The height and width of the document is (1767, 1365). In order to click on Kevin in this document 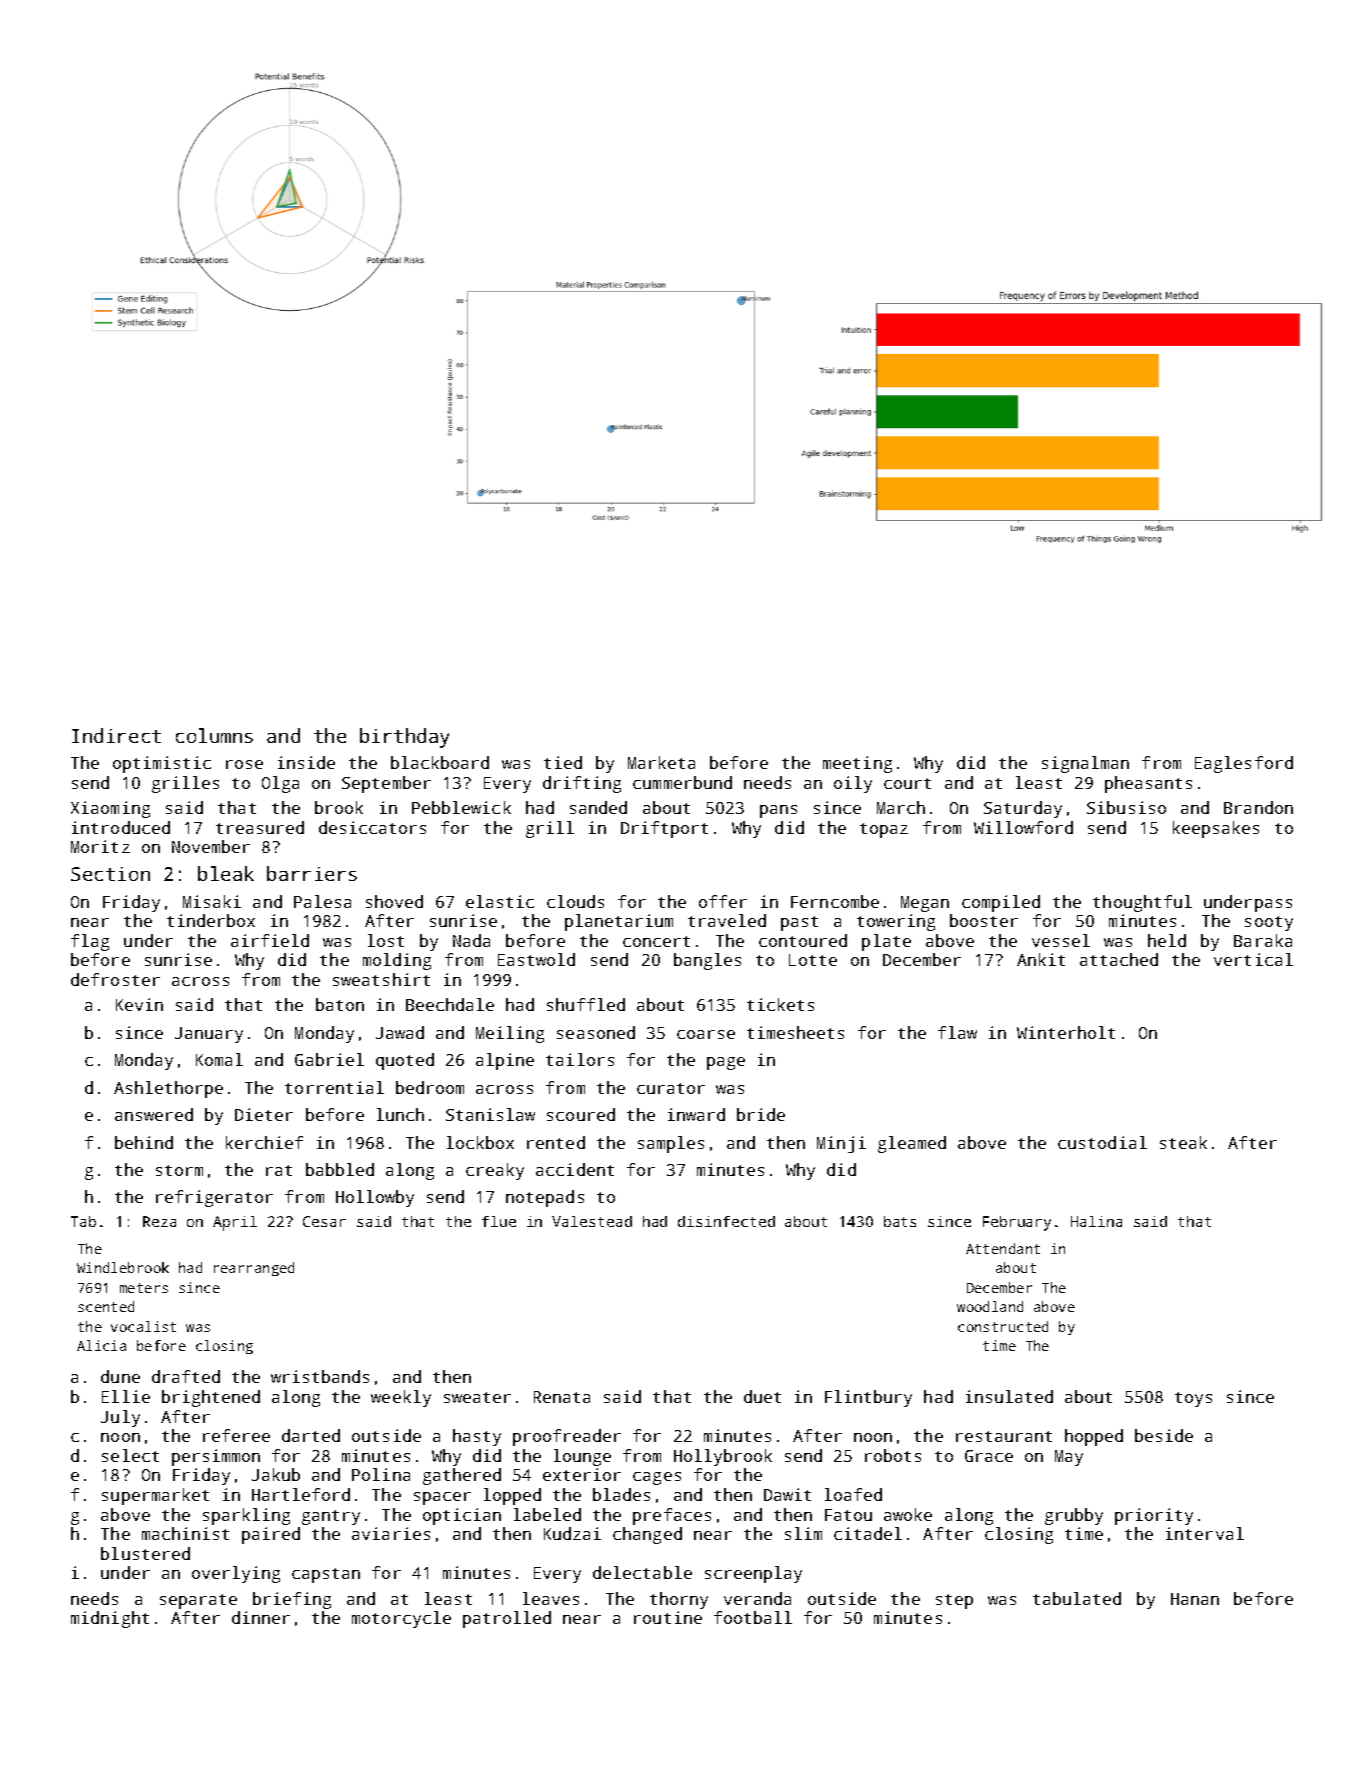, I will do `click(139, 1004)`.
